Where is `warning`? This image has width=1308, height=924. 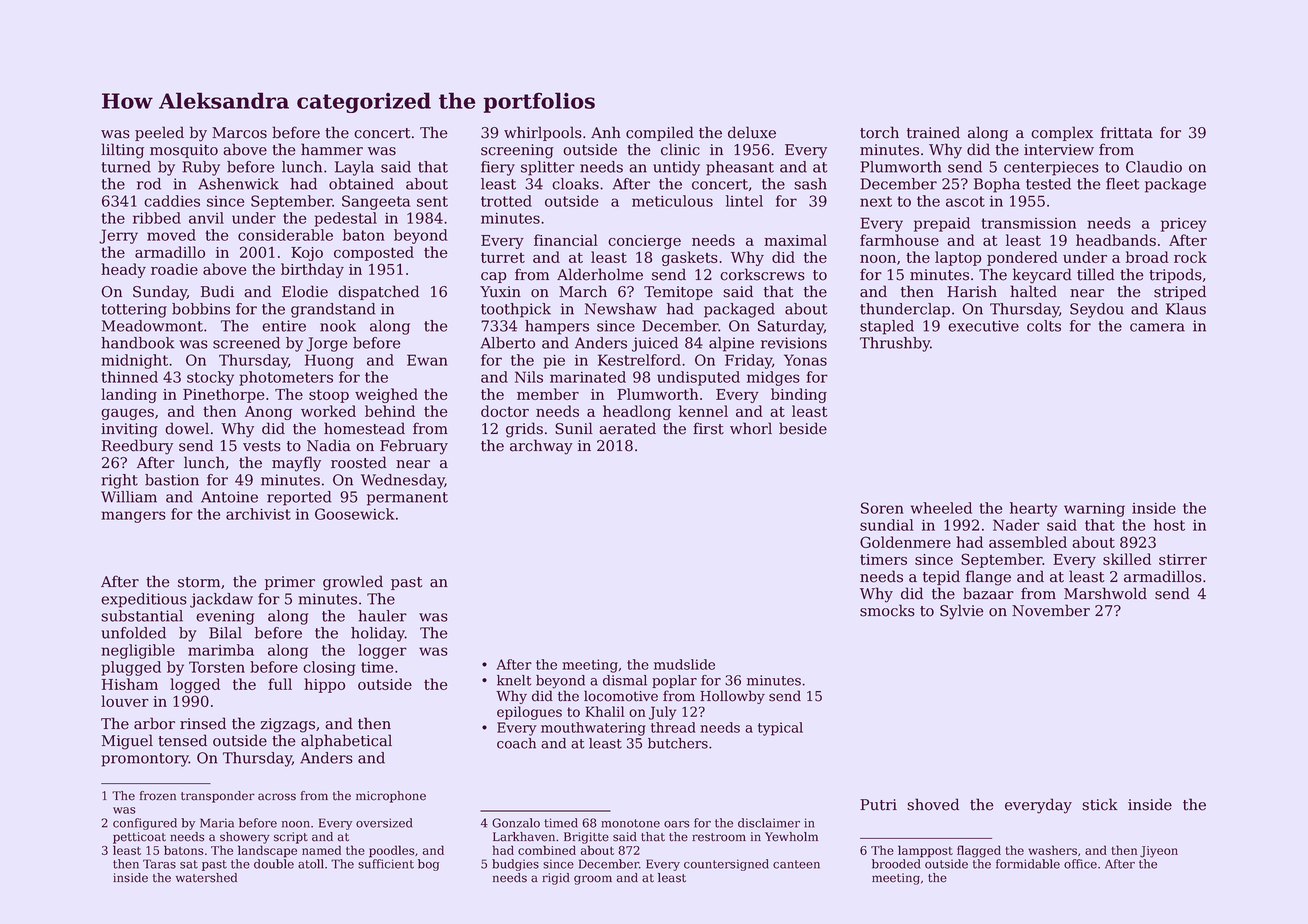 warning is located at coordinates (1094, 510).
